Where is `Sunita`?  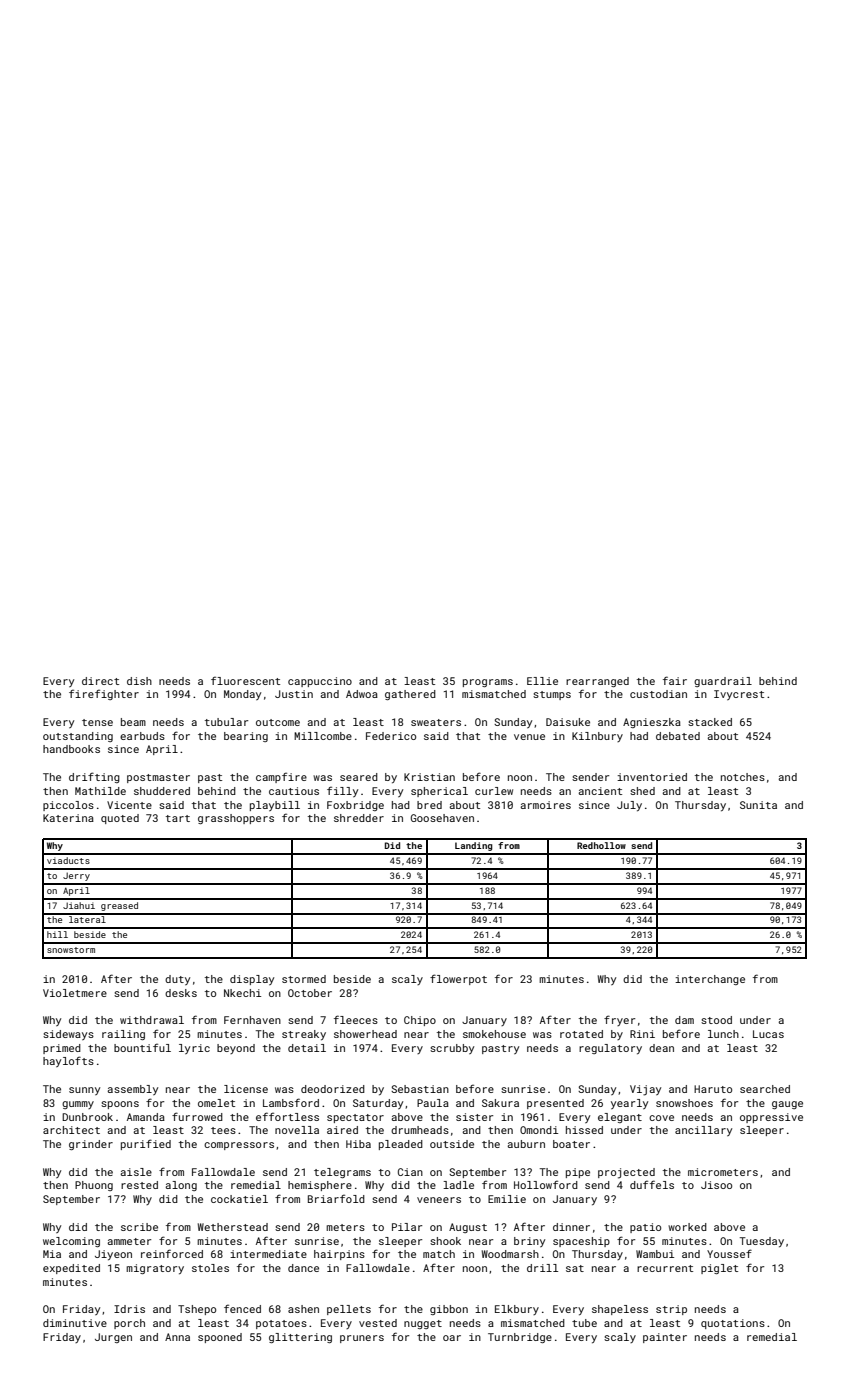
Sunita is located at coordinates (758, 805).
